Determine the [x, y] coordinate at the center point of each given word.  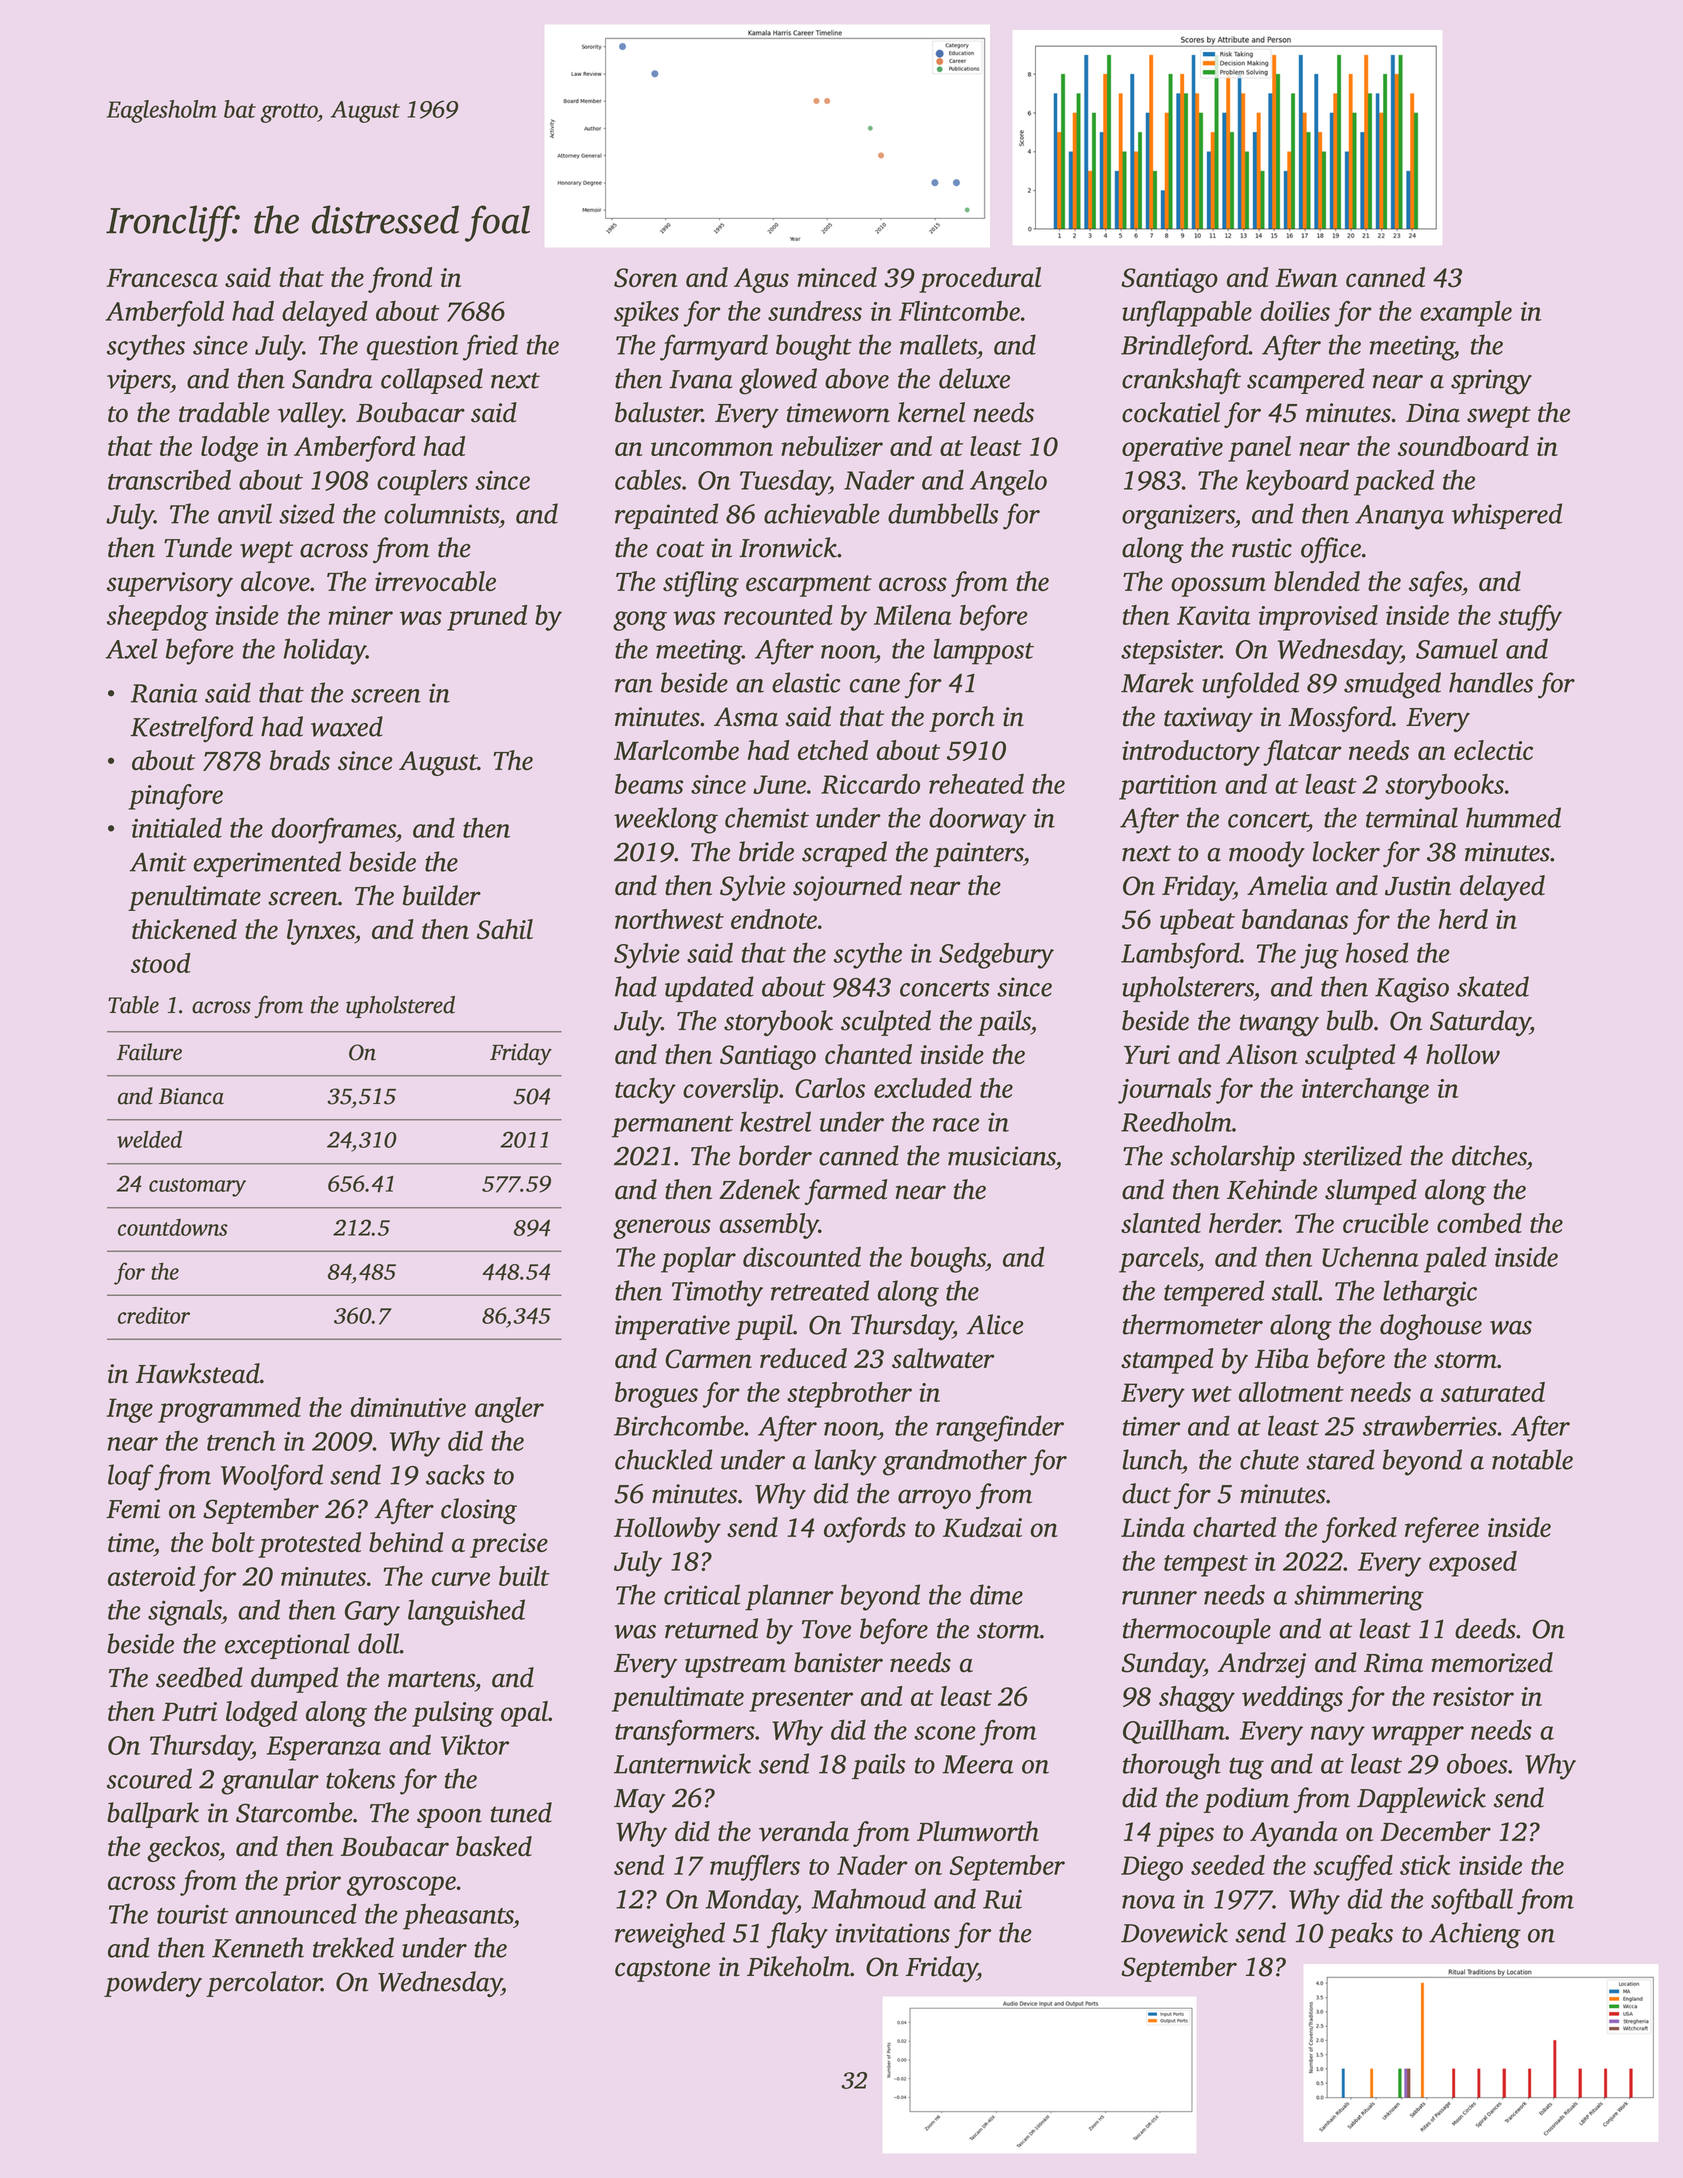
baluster [658, 412]
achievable [822, 513]
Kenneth [258, 1947]
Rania [164, 693]
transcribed [169, 479]
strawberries [1430, 1425]
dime [996, 1594]
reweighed [670, 1935]
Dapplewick [1421, 1800]
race [956, 1125]
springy [1491, 382]
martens [431, 1679]
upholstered [400, 1007]
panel [1259, 449]
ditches [1489, 1155]
